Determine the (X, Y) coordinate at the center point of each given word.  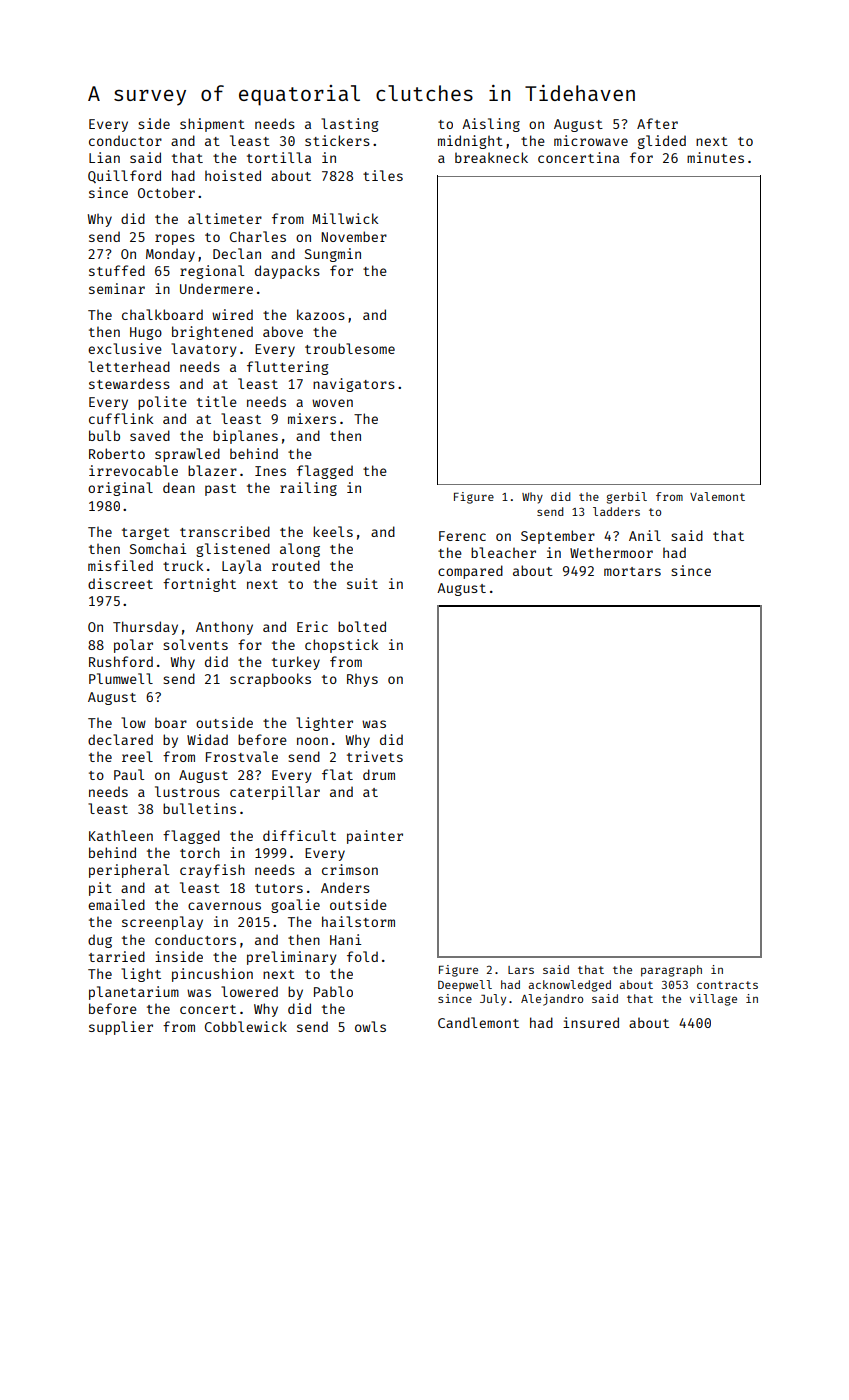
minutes (715, 157)
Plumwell (121, 678)
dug (100, 941)
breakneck (491, 157)
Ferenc (462, 536)
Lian (104, 157)
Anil (645, 535)
